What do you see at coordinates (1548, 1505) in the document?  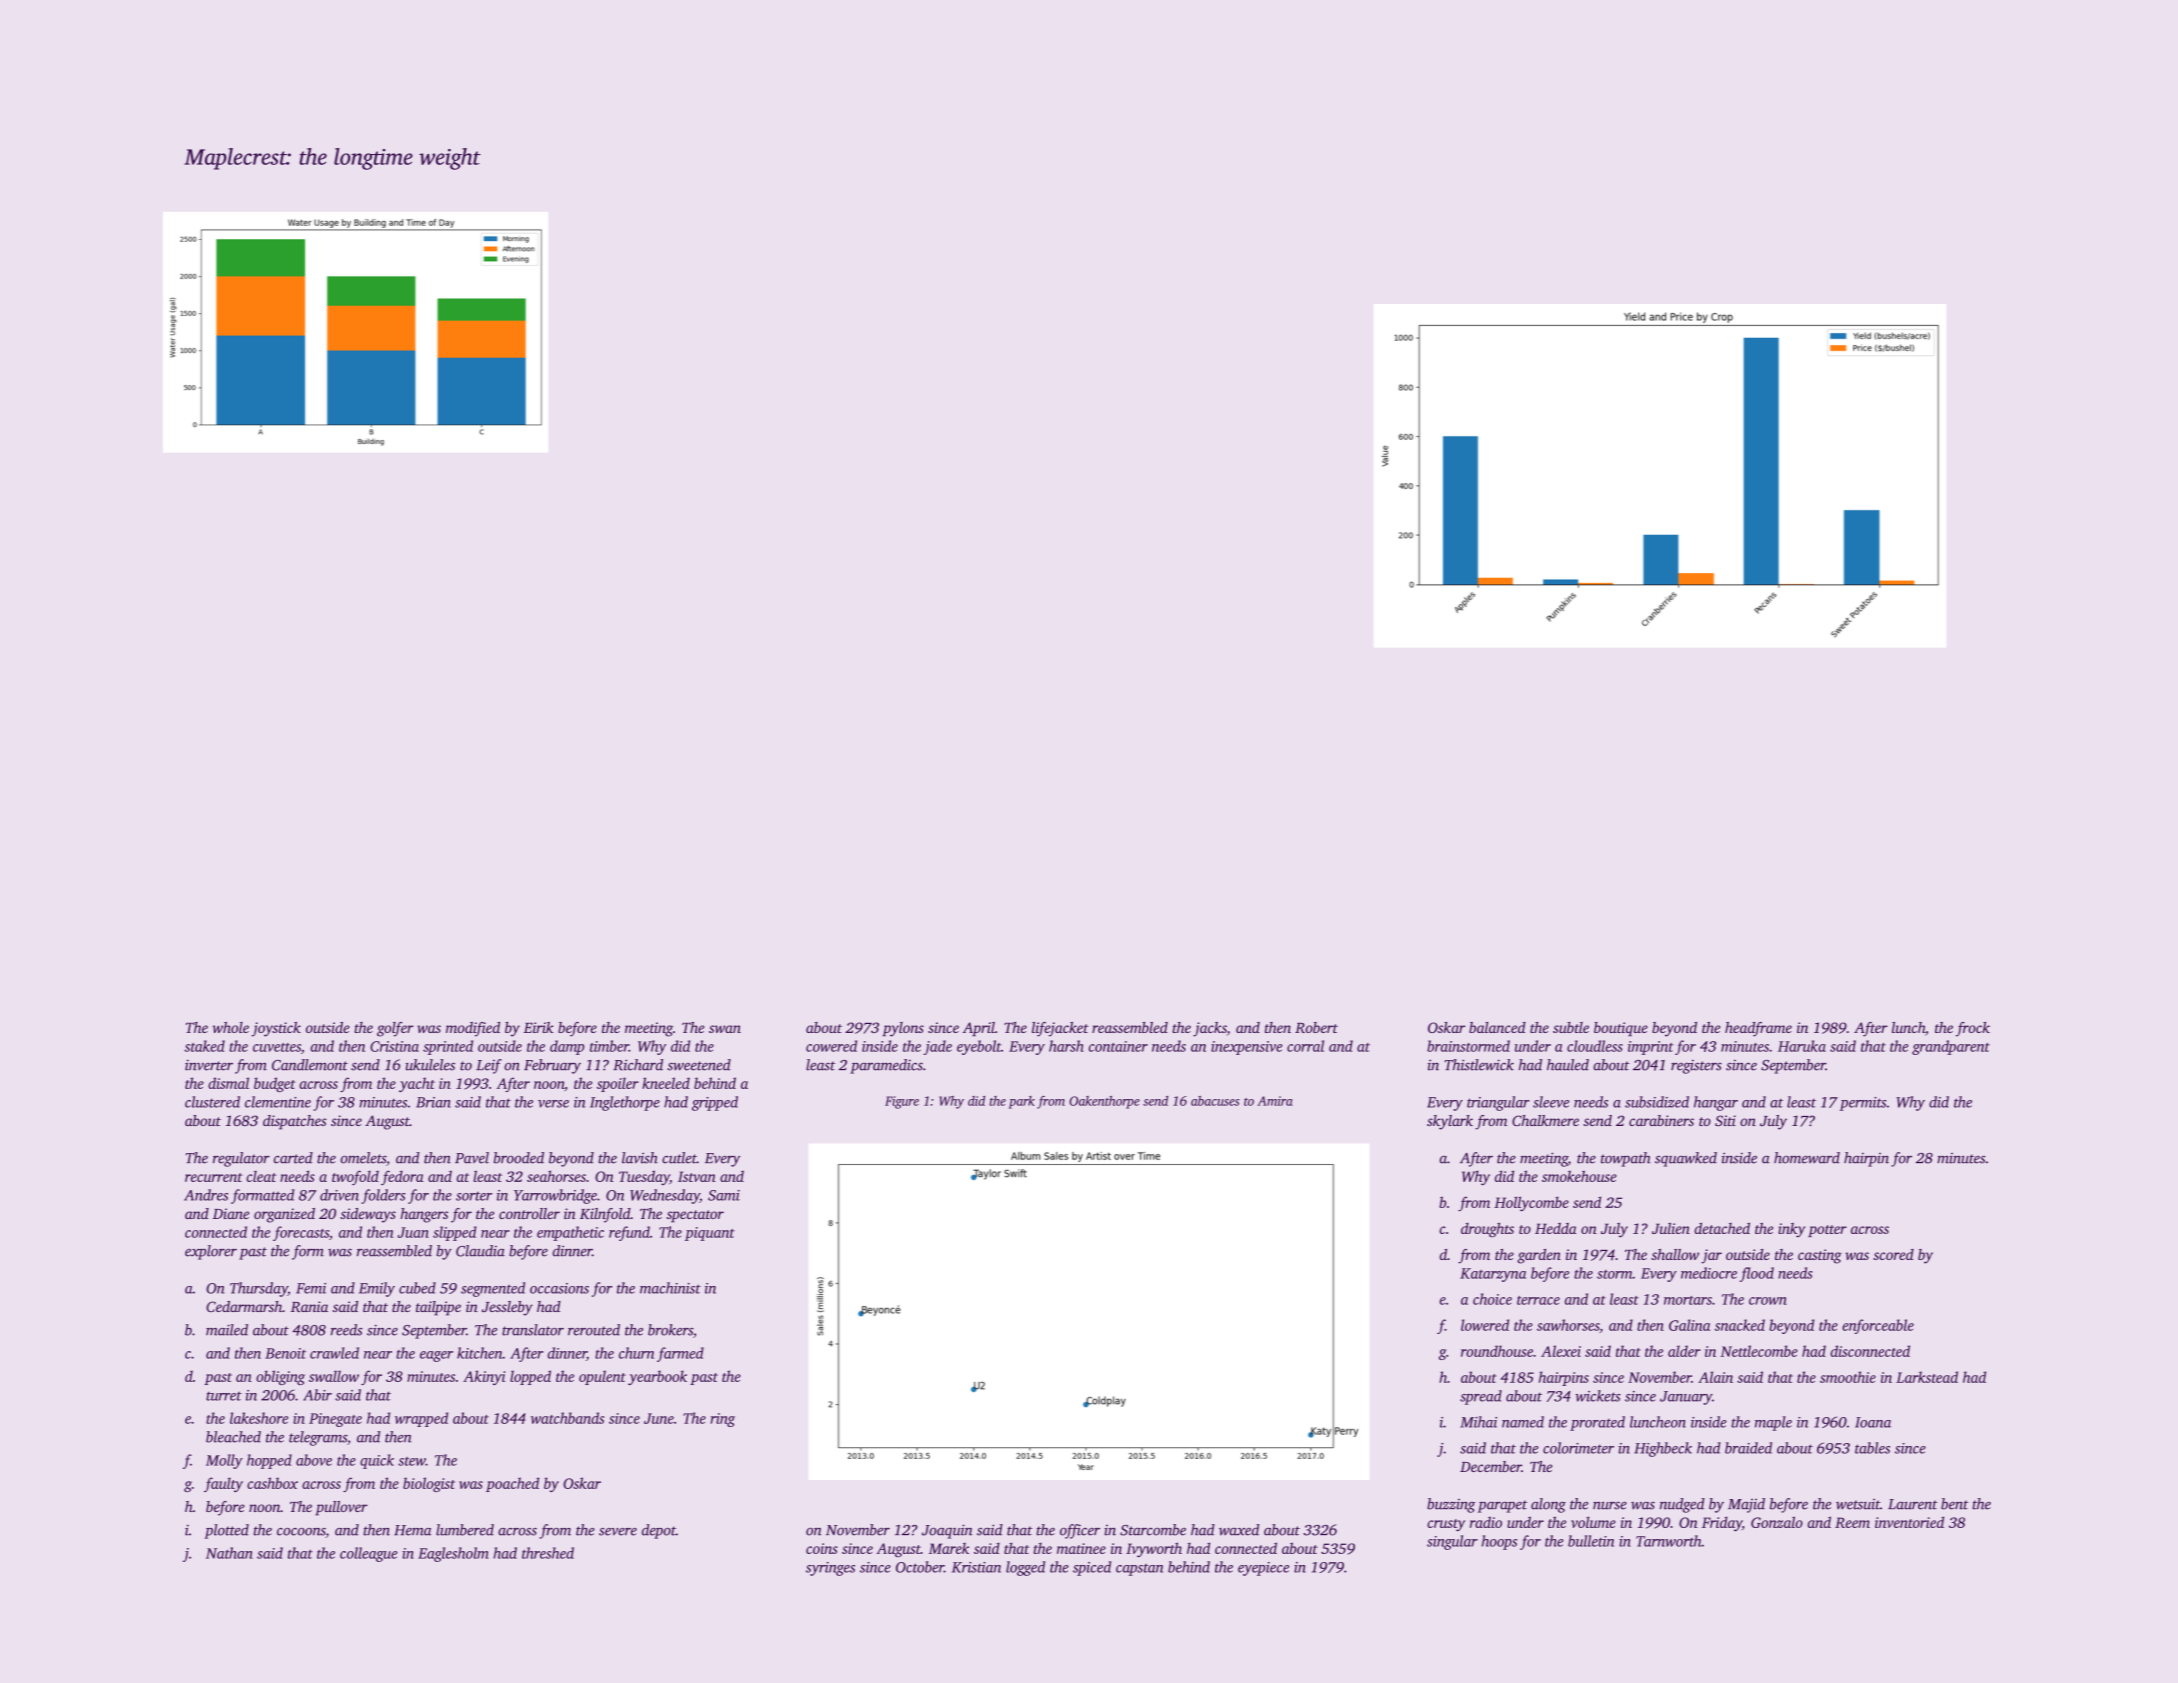 I see `along` at bounding box center [1548, 1505].
